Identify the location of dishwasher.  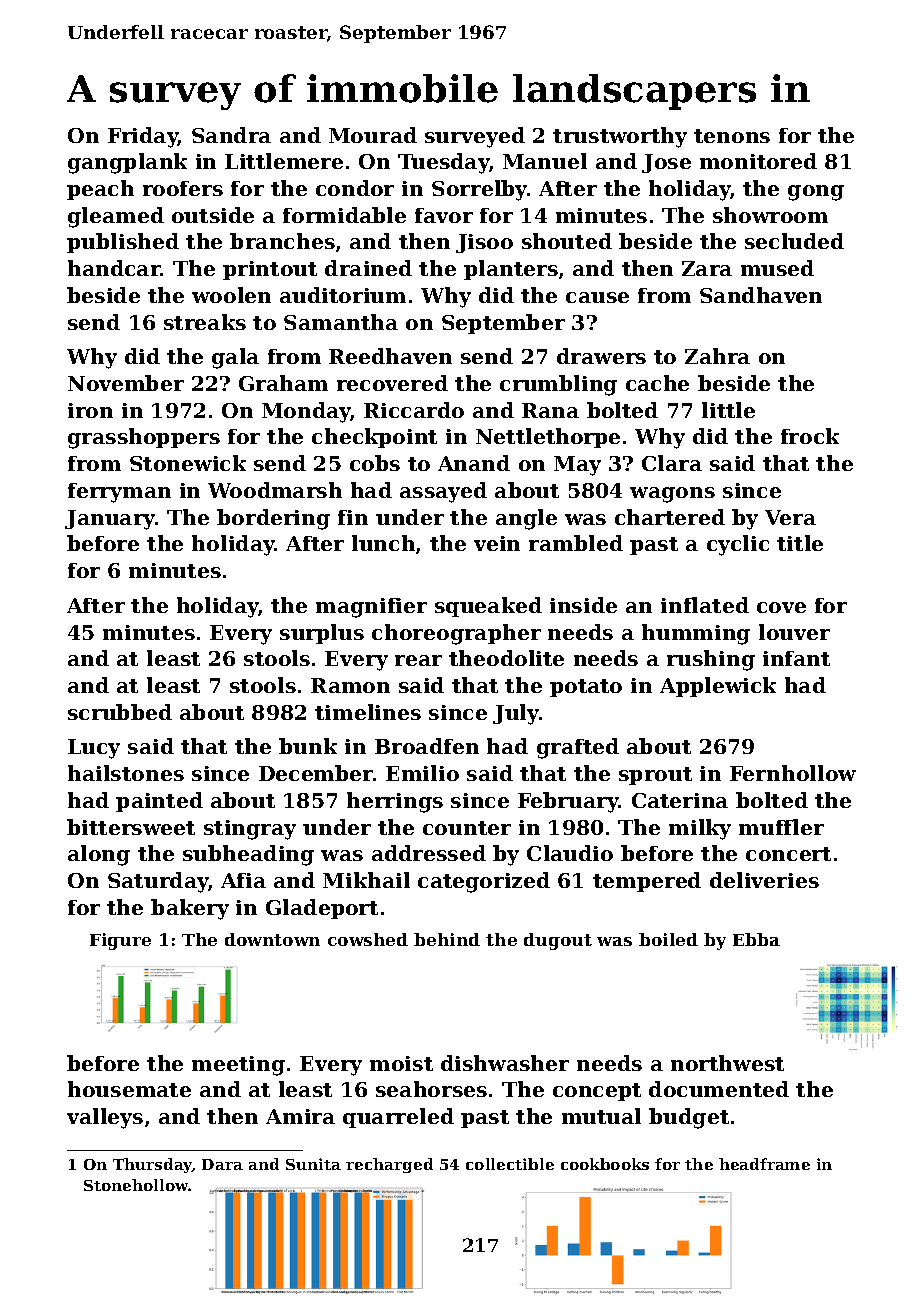
(505, 1063).
